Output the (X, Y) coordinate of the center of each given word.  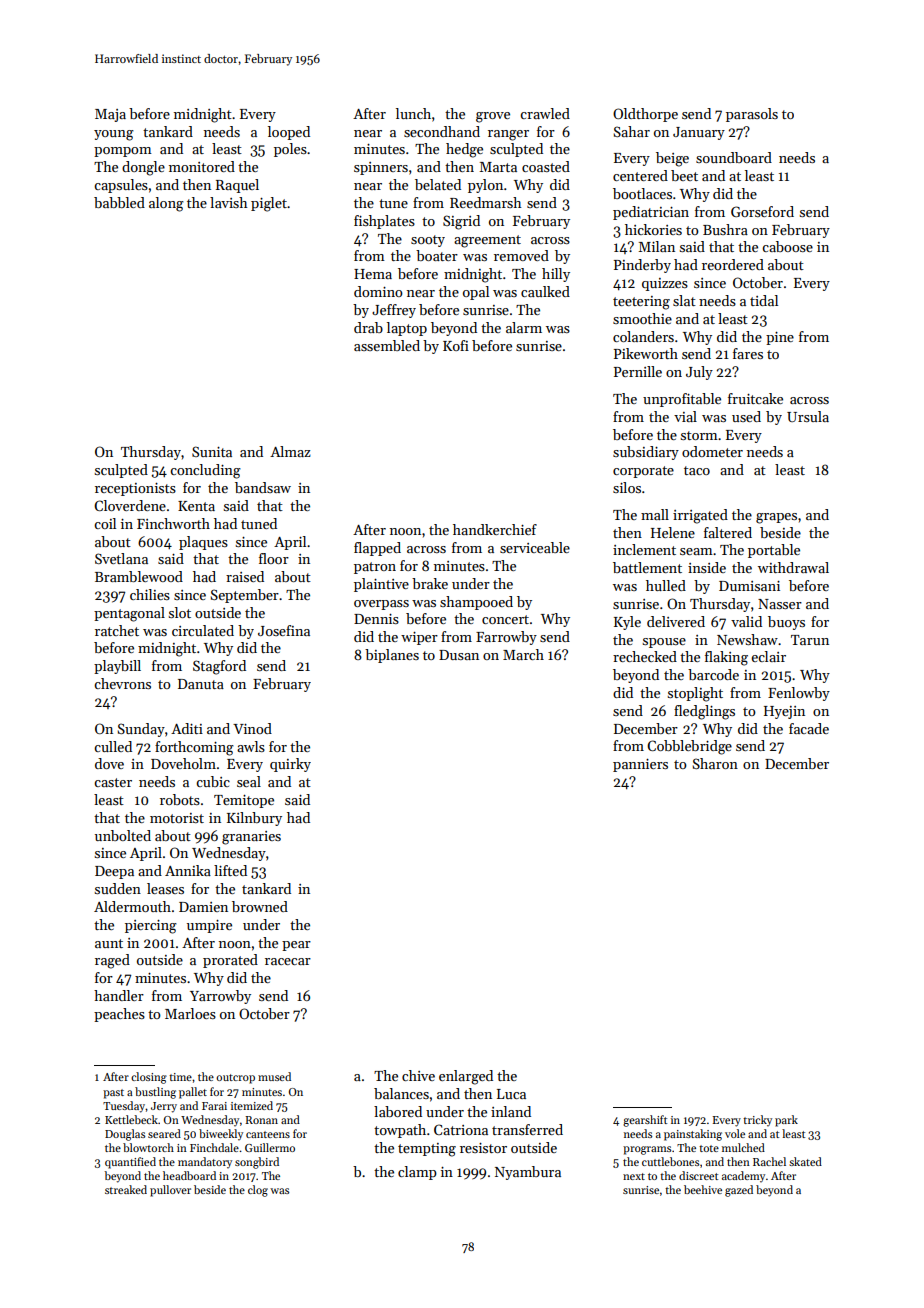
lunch (413, 113)
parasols (752, 115)
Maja (110, 115)
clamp (417, 1173)
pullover (170, 1191)
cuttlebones (670, 1161)
